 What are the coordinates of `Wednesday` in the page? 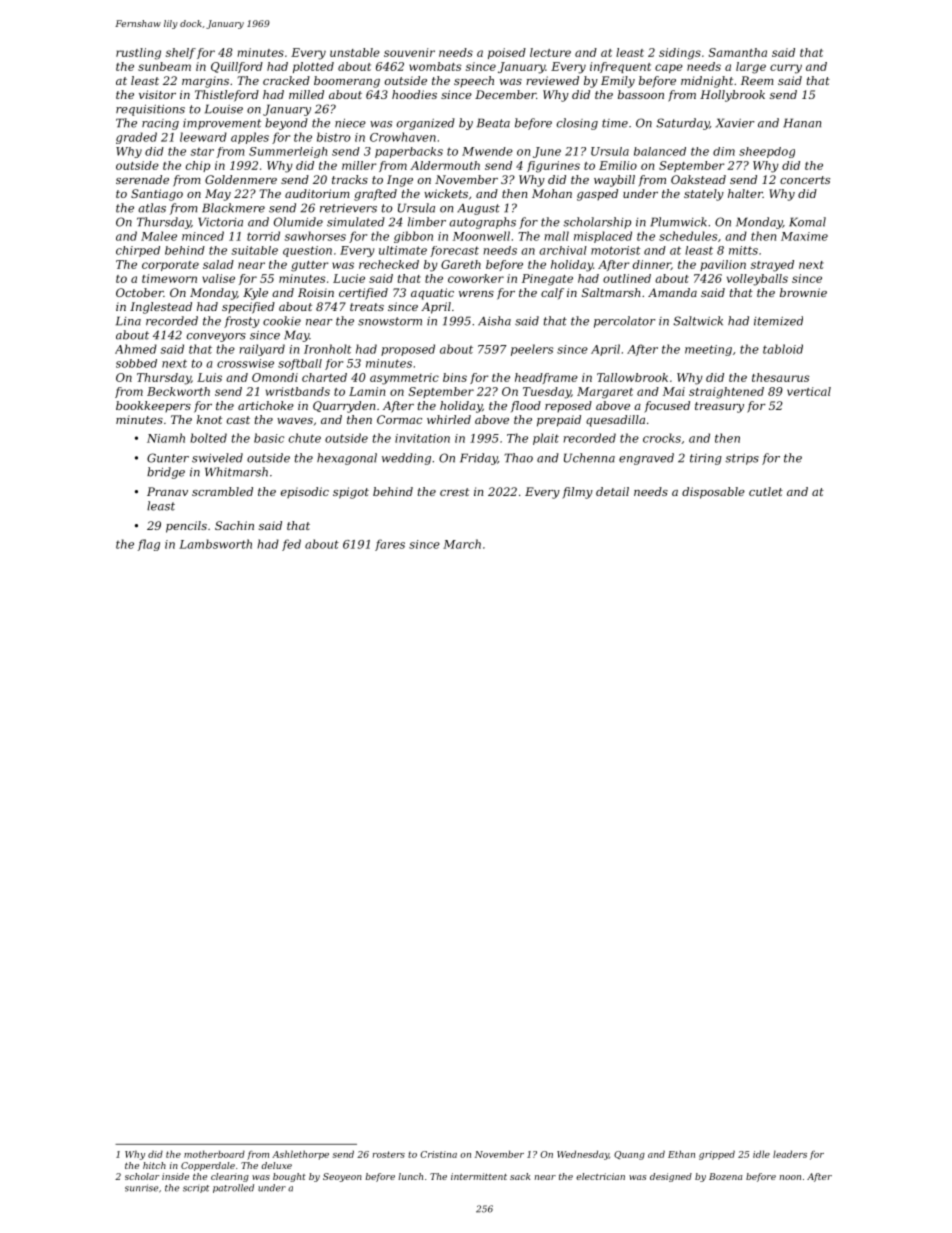 It's located at (583, 1155).
